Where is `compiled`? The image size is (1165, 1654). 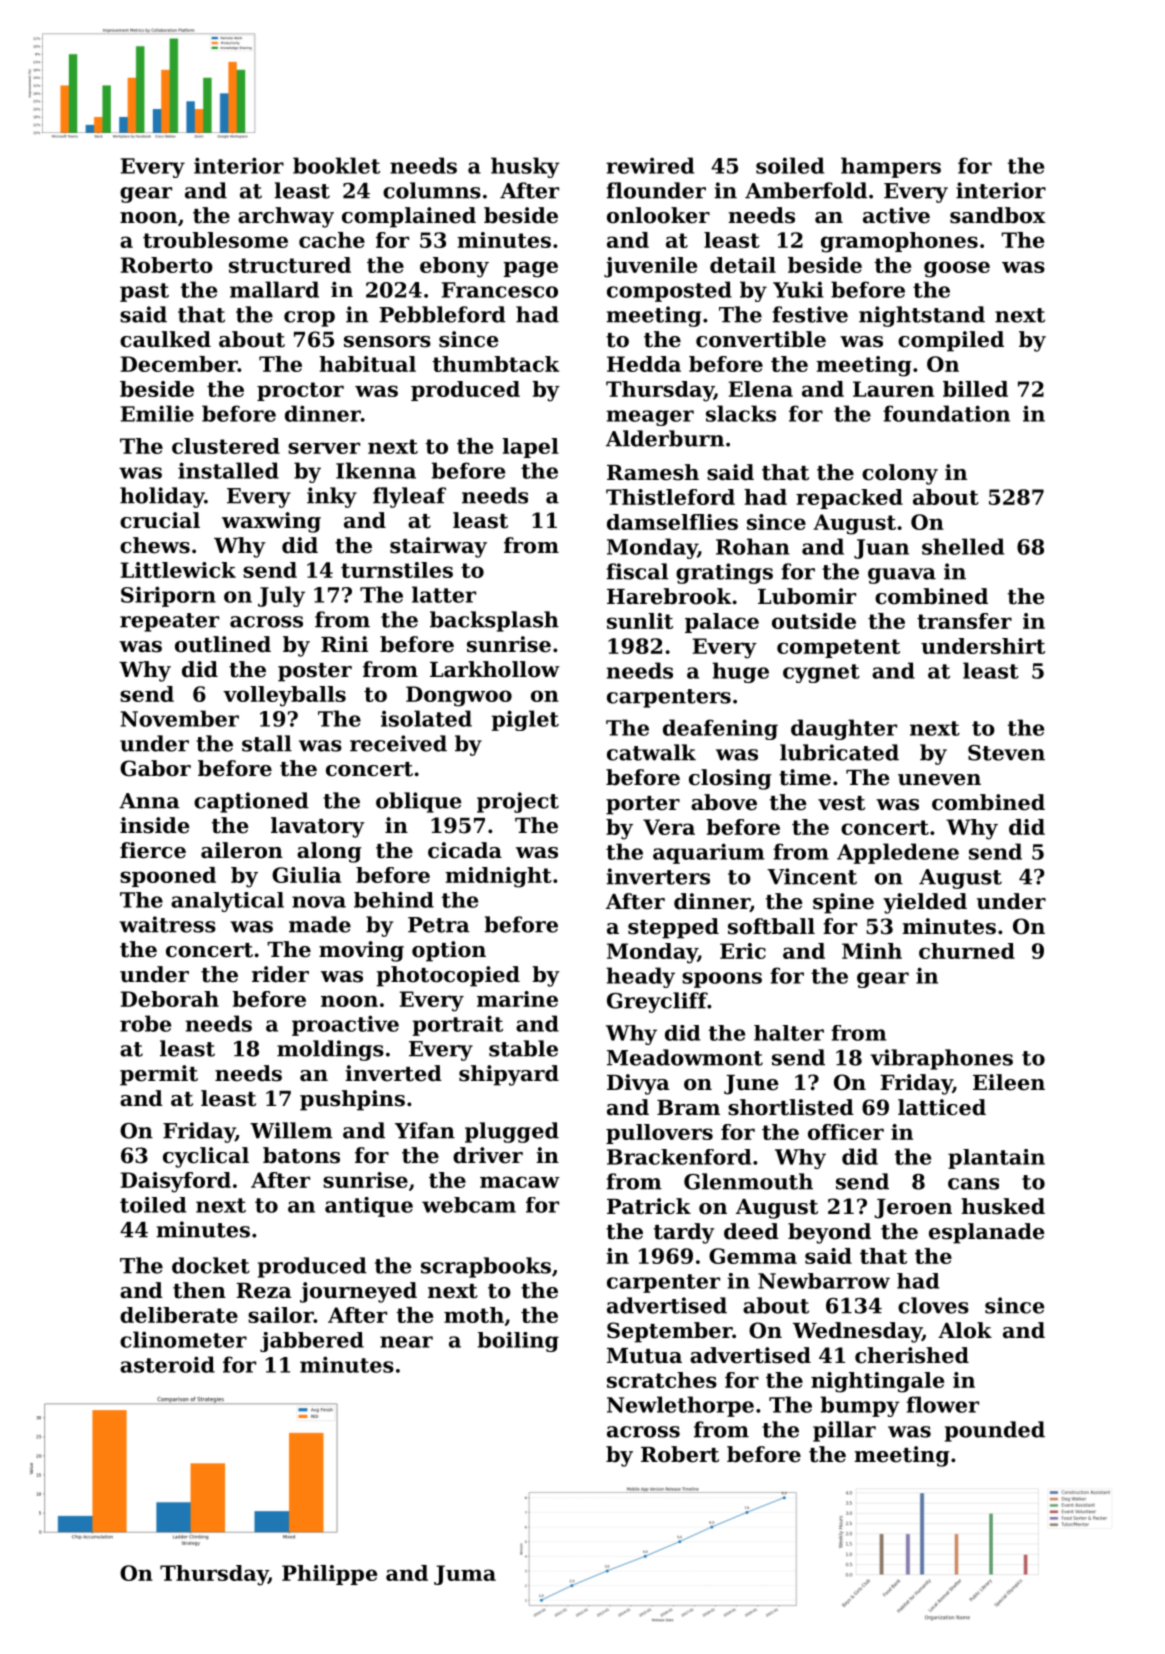 compiled is located at coordinates (951, 341).
